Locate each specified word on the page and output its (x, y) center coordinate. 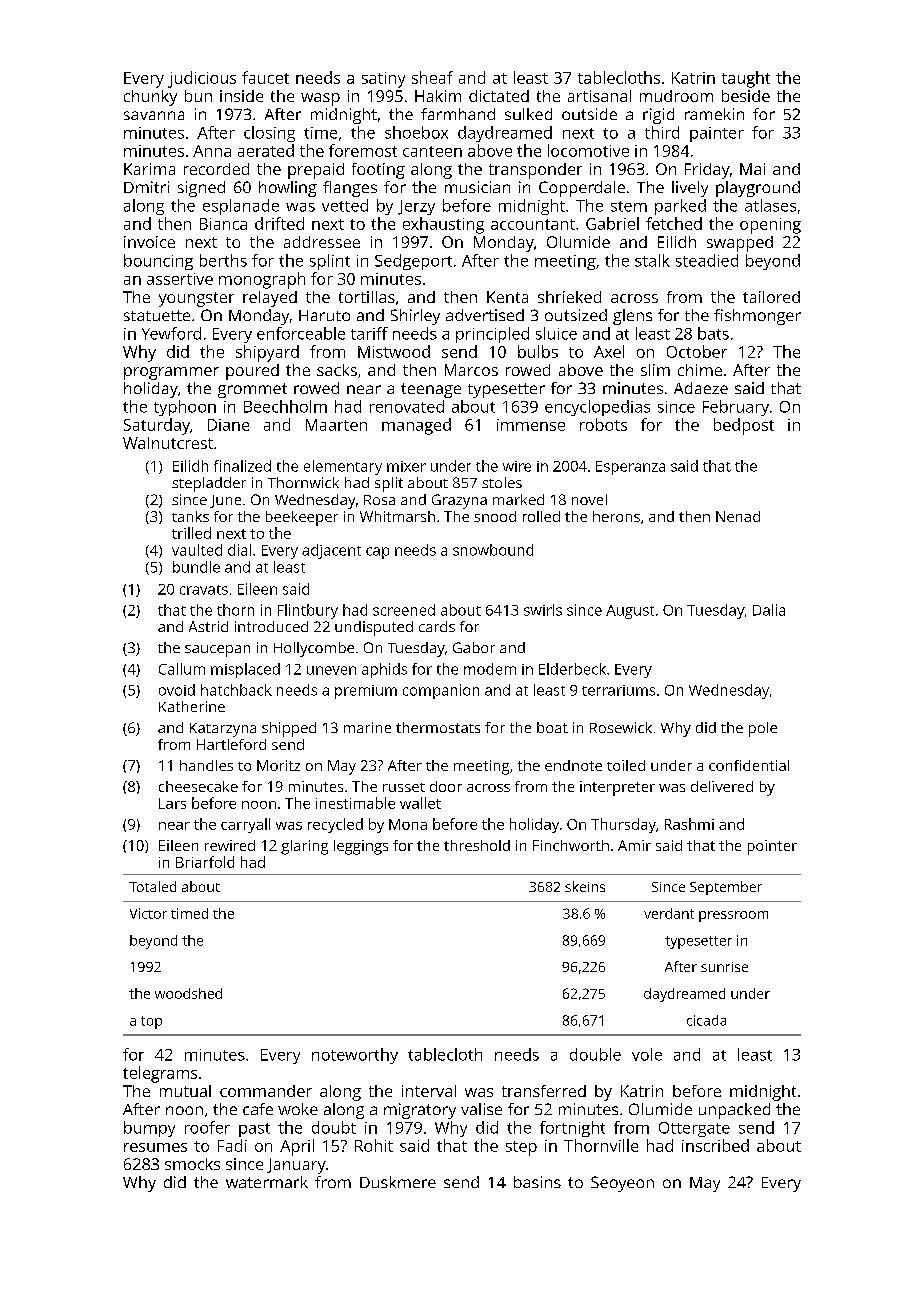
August (630, 612)
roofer (207, 1127)
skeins (585, 886)
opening (770, 226)
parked (680, 207)
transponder (535, 171)
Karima (149, 169)
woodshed (188, 993)
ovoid (177, 690)
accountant (533, 224)
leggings (361, 847)
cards (437, 626)
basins (537, 1182)
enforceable (301, 333)
